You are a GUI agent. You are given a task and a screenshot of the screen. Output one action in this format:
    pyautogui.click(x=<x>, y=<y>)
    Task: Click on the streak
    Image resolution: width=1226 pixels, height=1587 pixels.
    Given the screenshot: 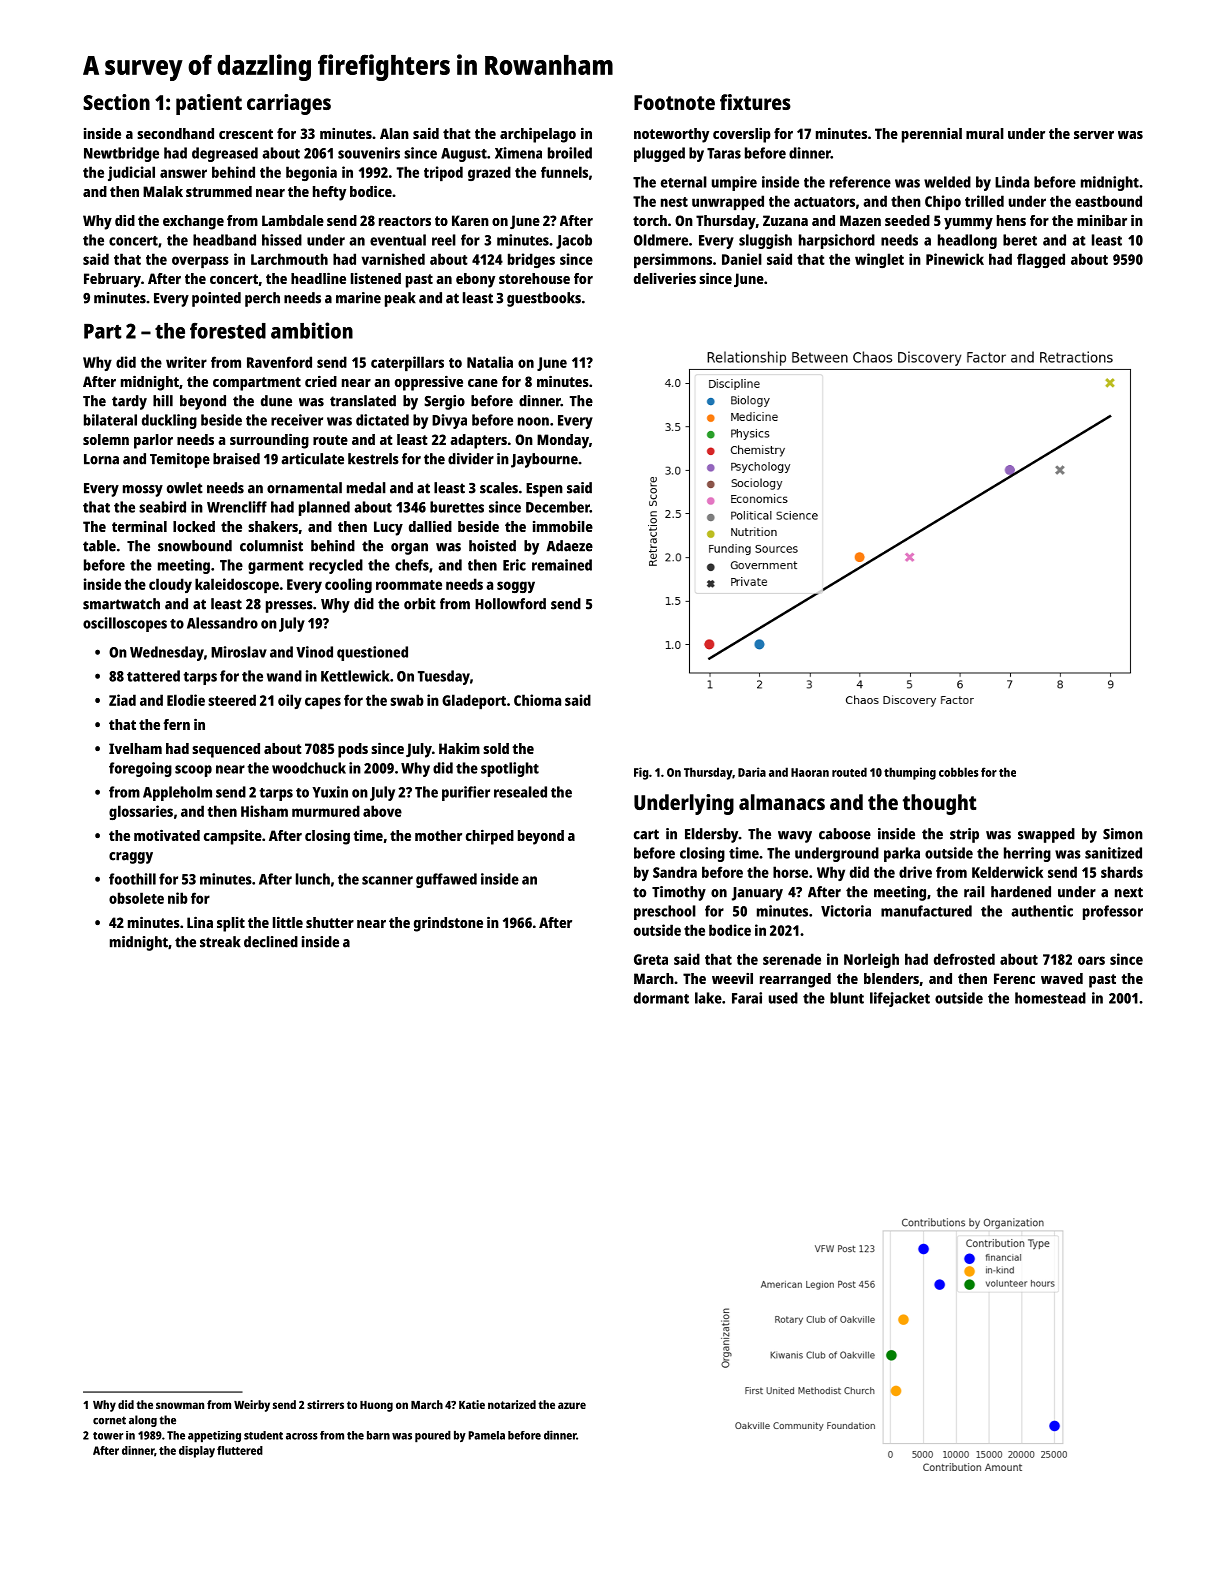 What is the action you would take?
    pyautogui.click(x=220, y=942)
